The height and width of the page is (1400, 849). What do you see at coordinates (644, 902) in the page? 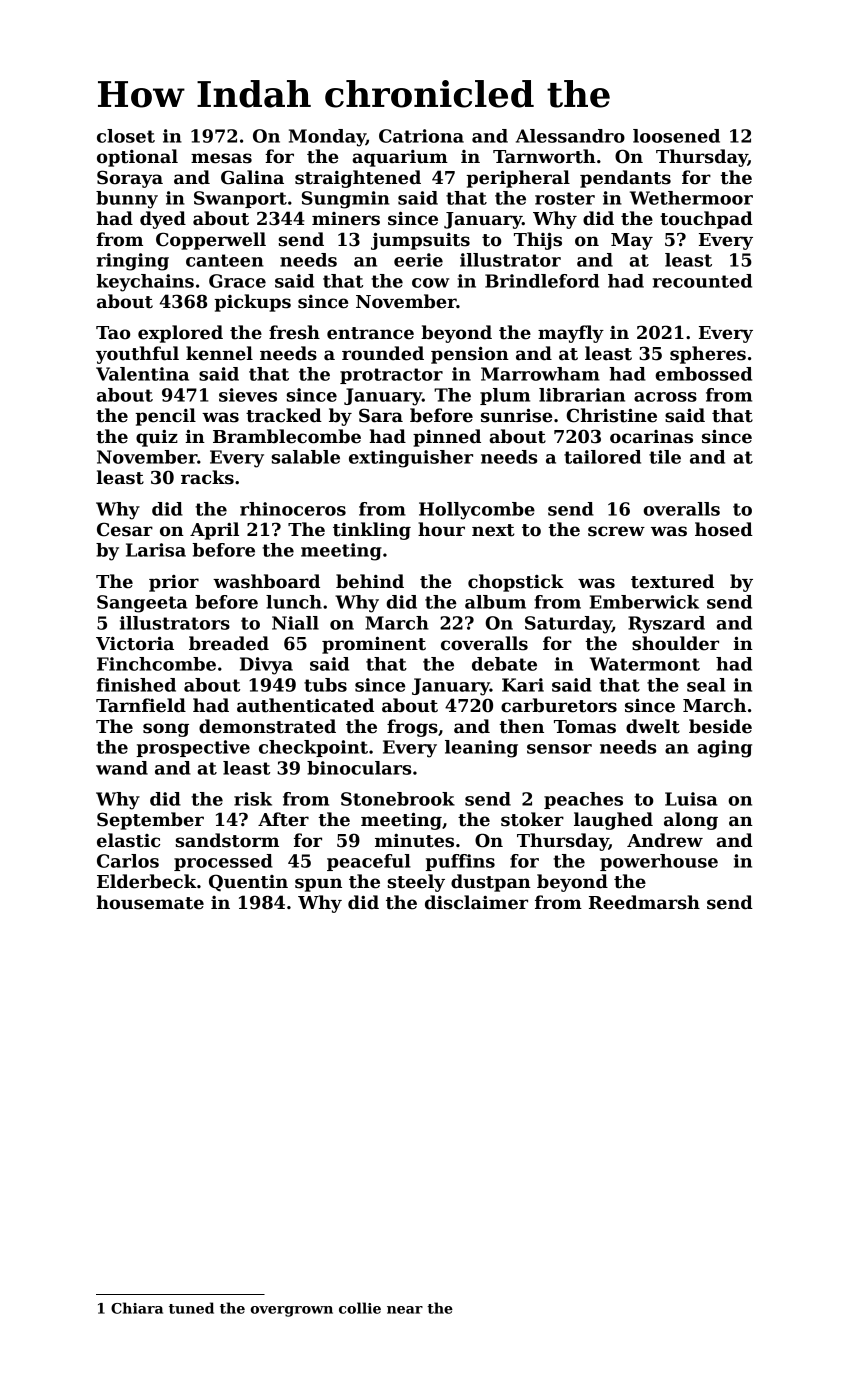
I see `Reedmarsh` at bounding box center [644, 902].
